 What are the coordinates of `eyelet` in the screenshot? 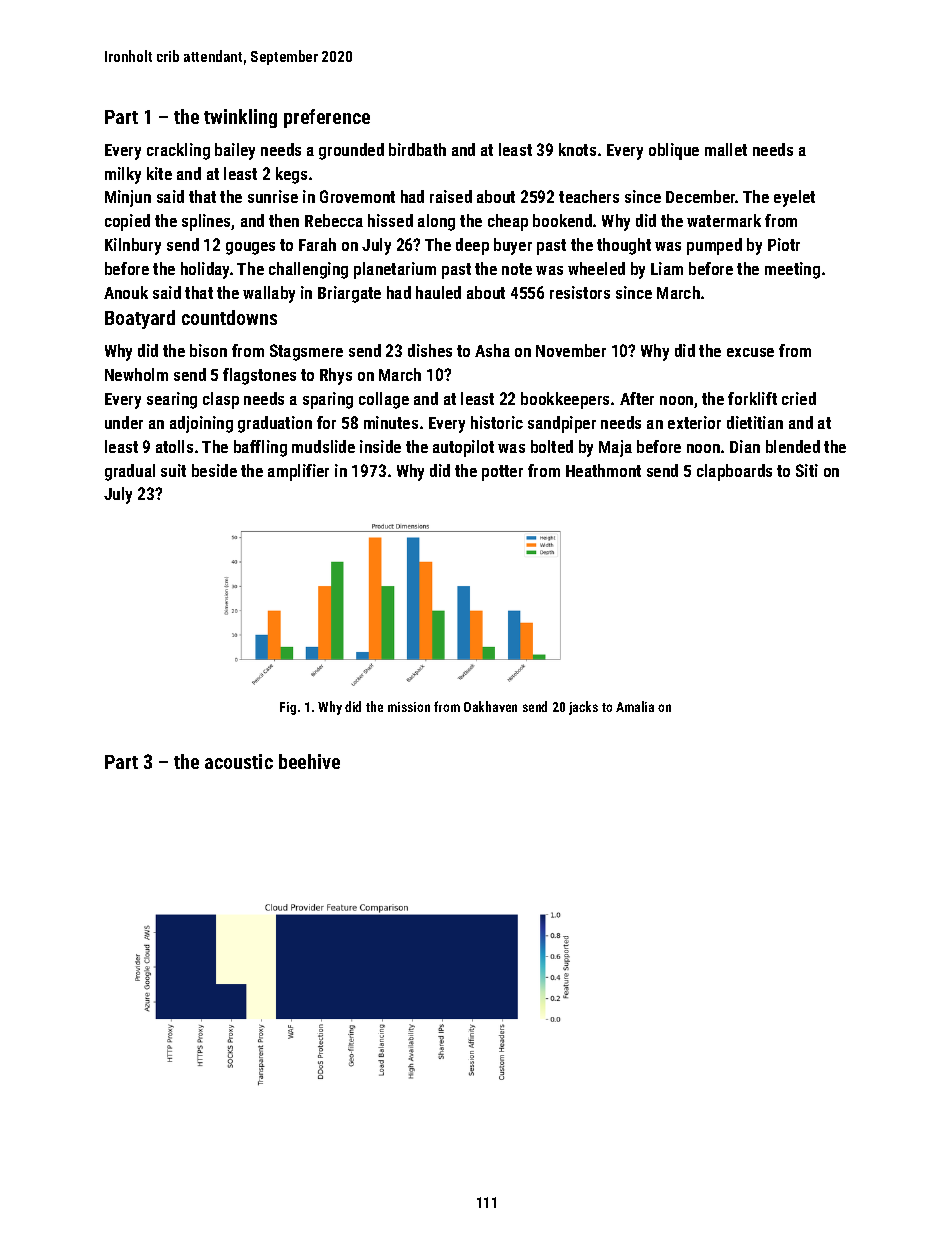 It's located at (794, 198).
